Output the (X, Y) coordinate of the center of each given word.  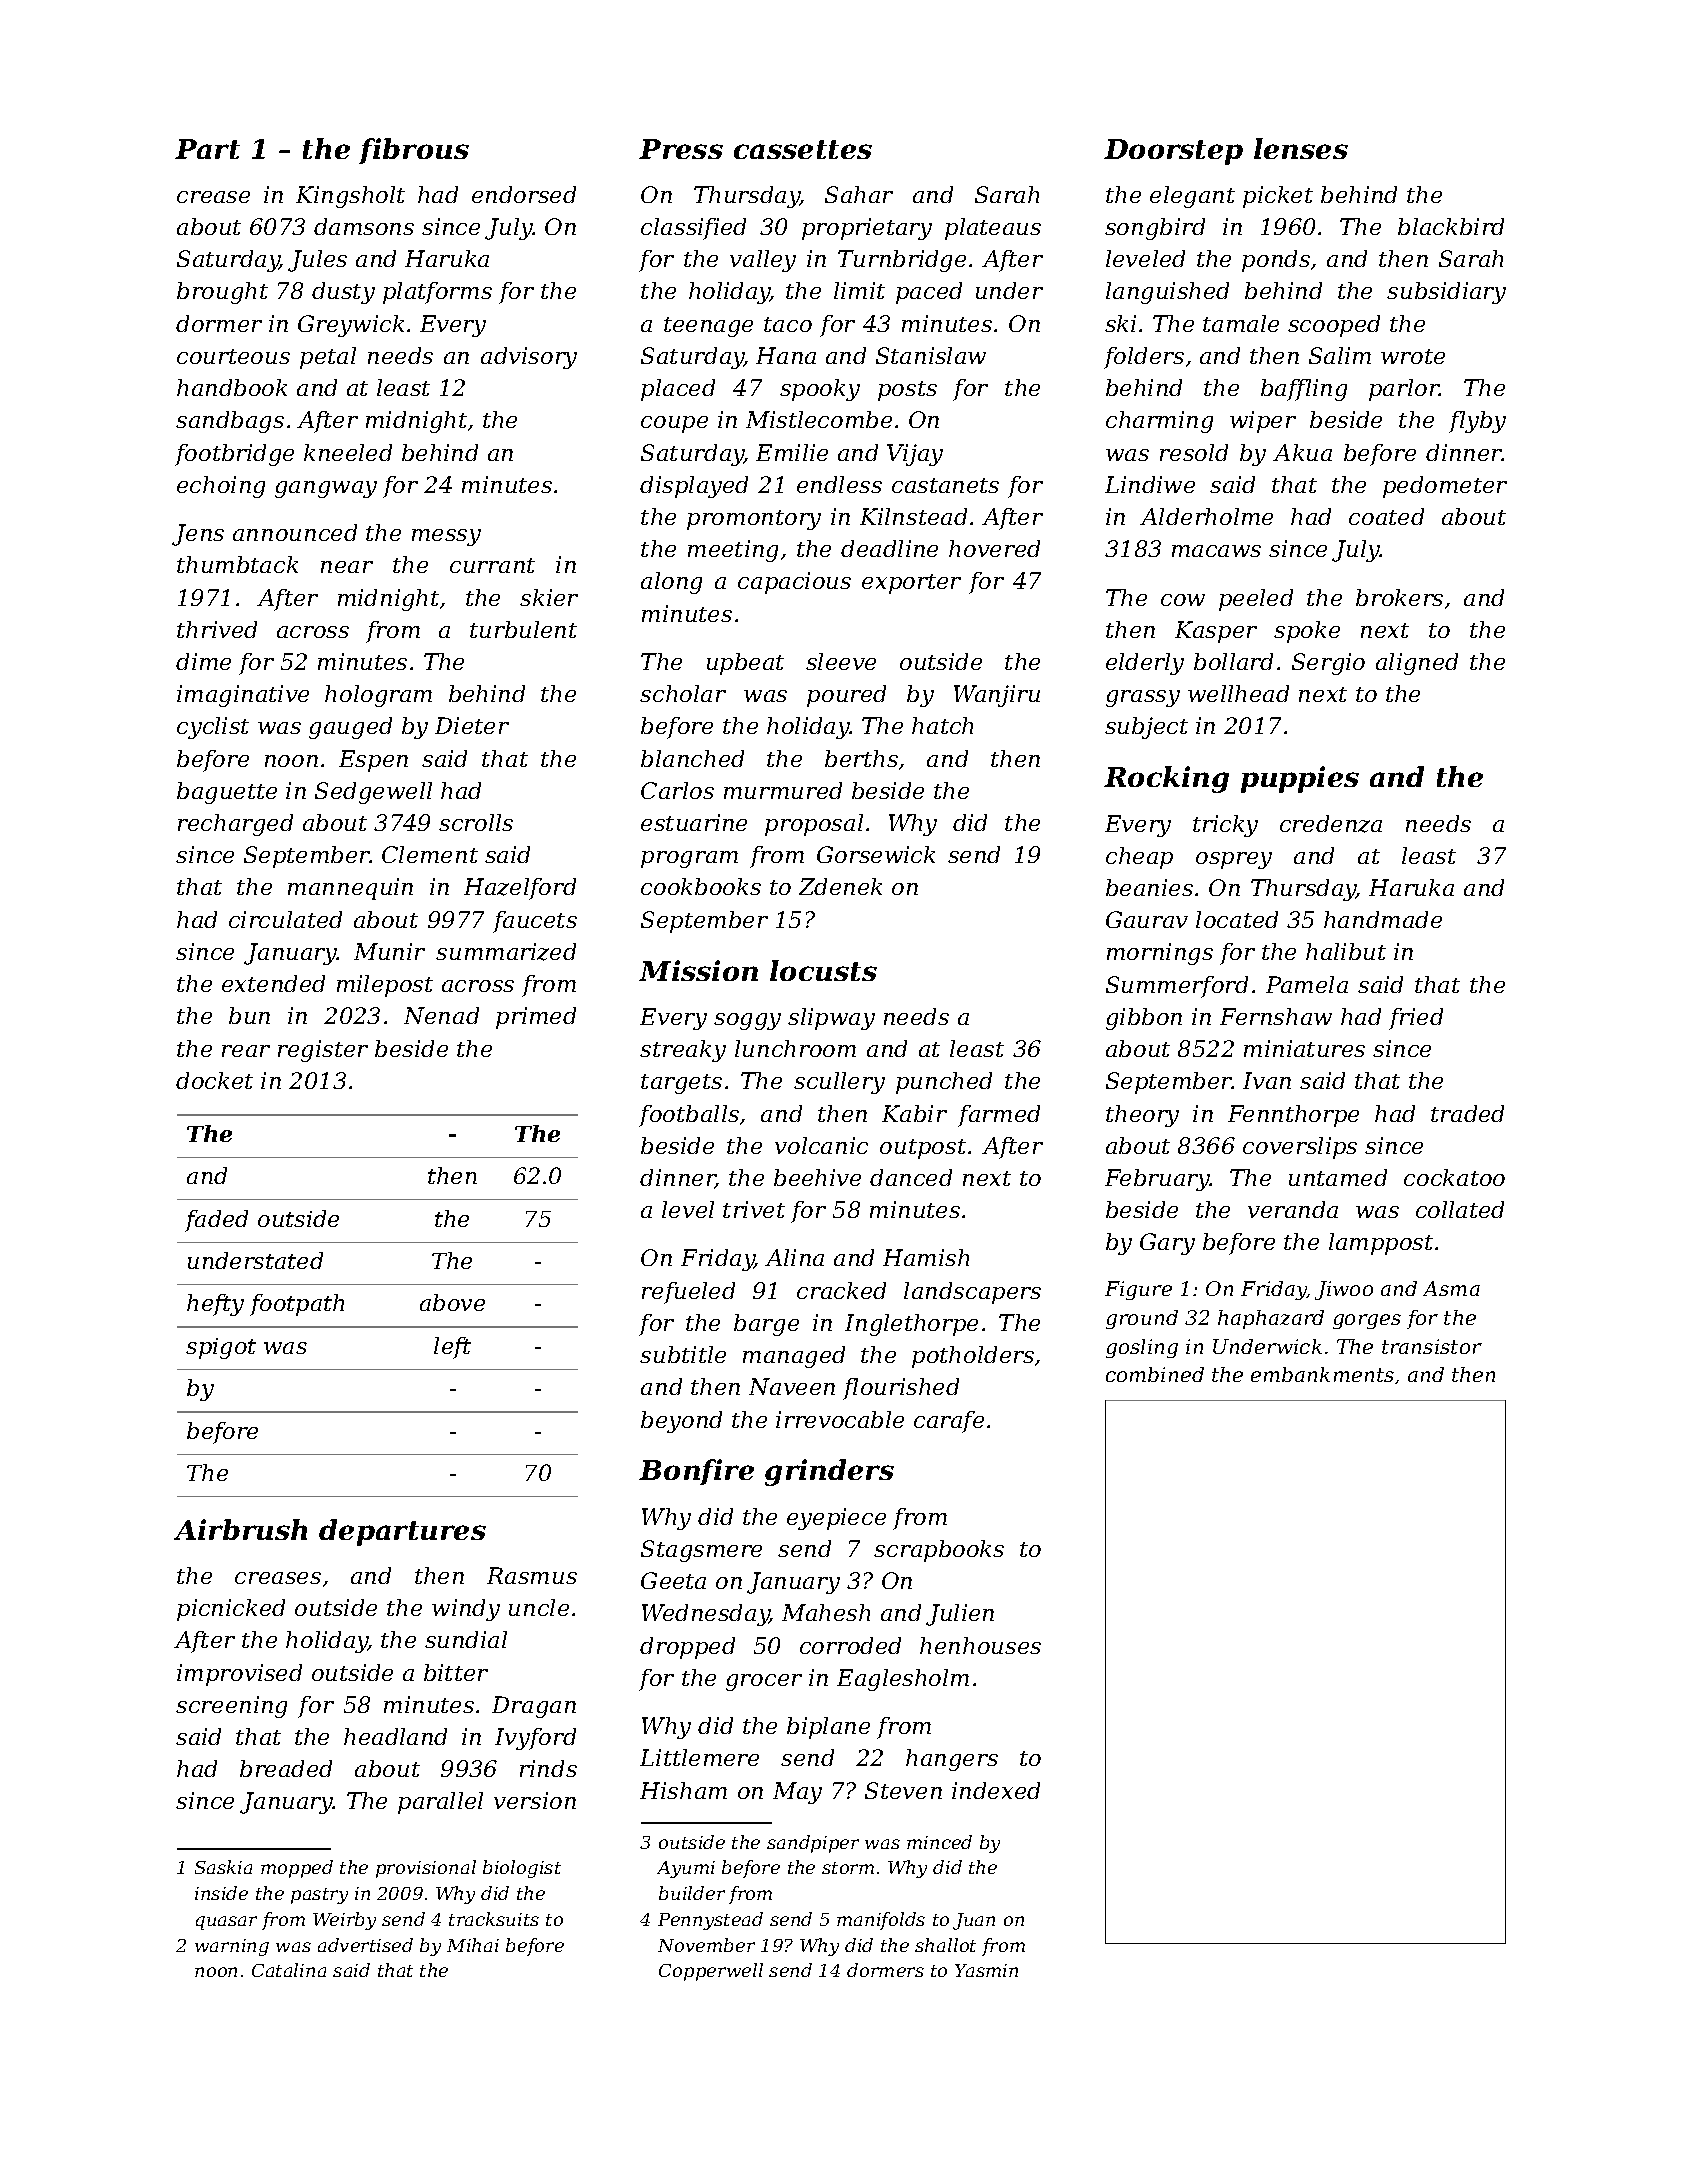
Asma (1451, 1288)
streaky (683, 1051)
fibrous (414, 151)
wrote (1413, 356)
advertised (365, 1945)
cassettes (803, 149)
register (323, 1051)
